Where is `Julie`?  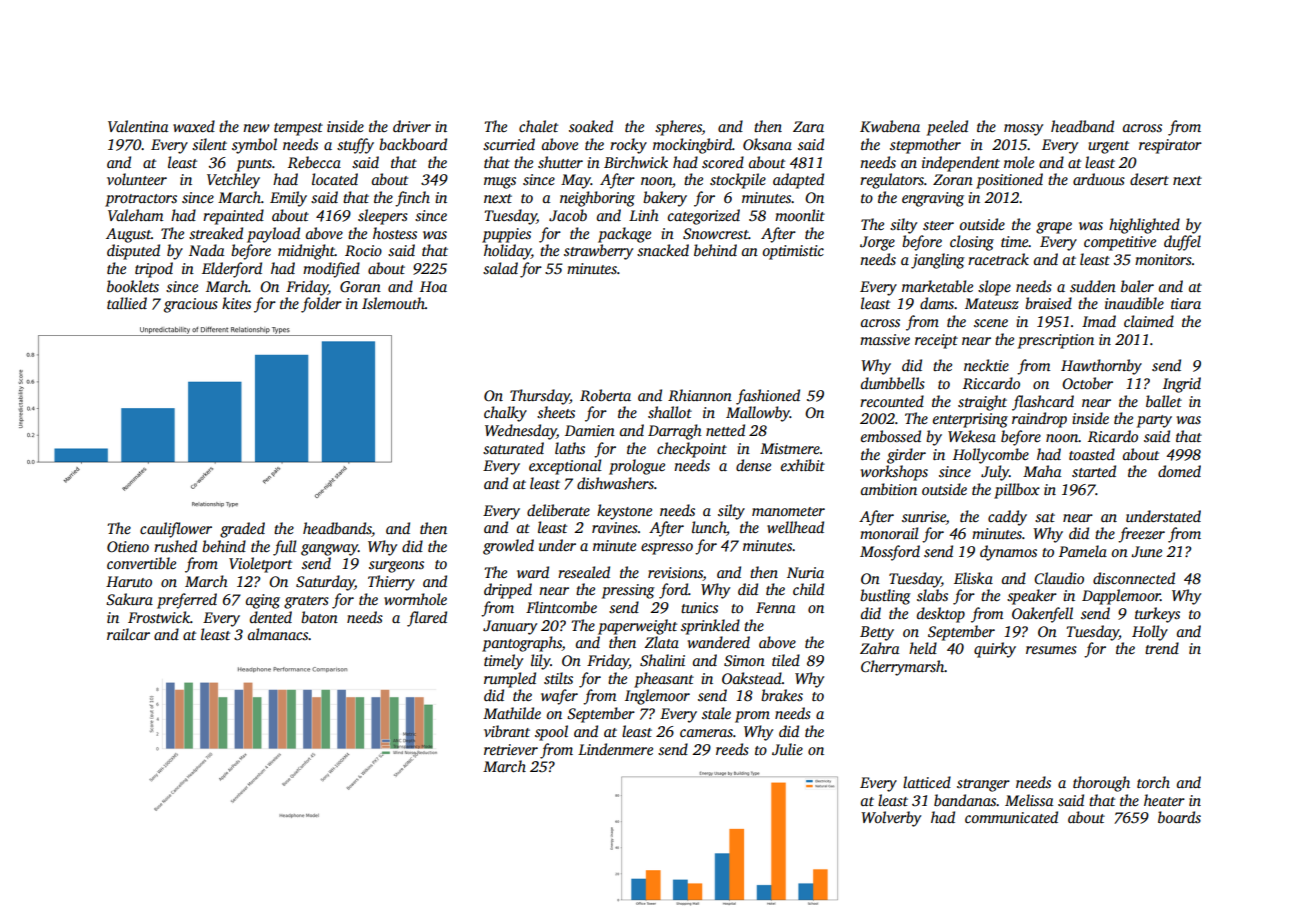 Julie is located at coordinates (787, 749).
